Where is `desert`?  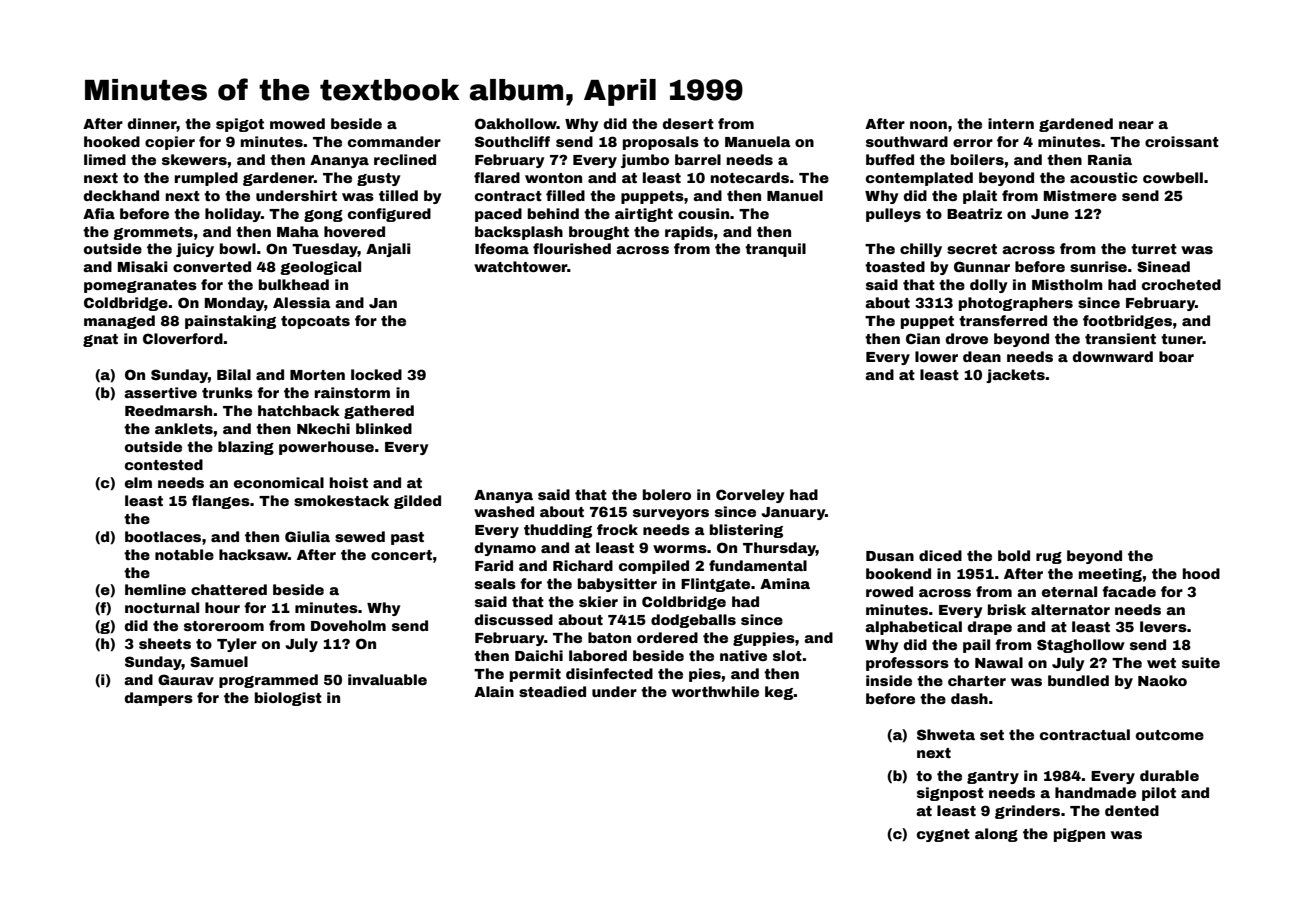 desert is located at coordinates (688, 123).
